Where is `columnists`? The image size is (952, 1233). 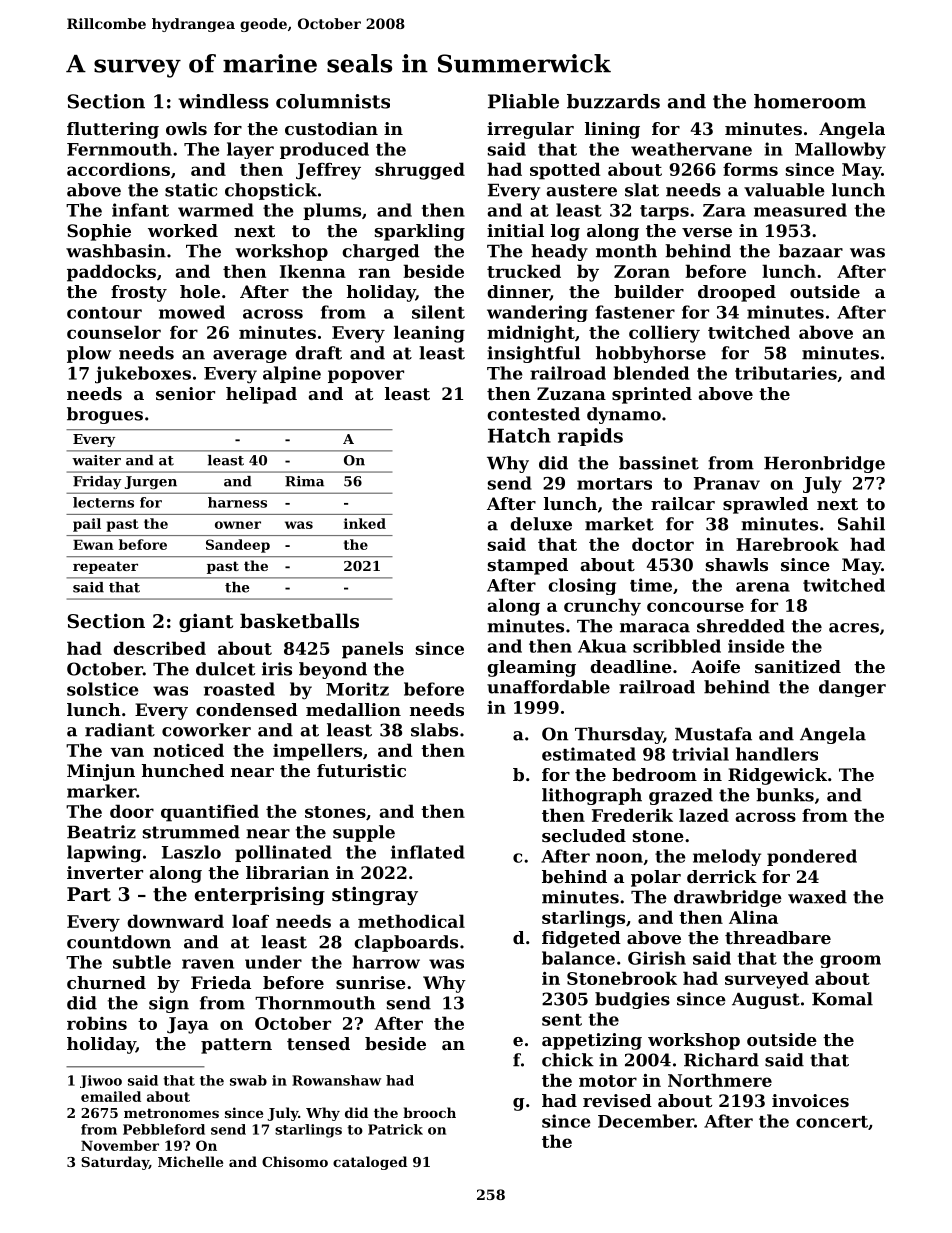
columnists is located at coordinates (333, 101).
